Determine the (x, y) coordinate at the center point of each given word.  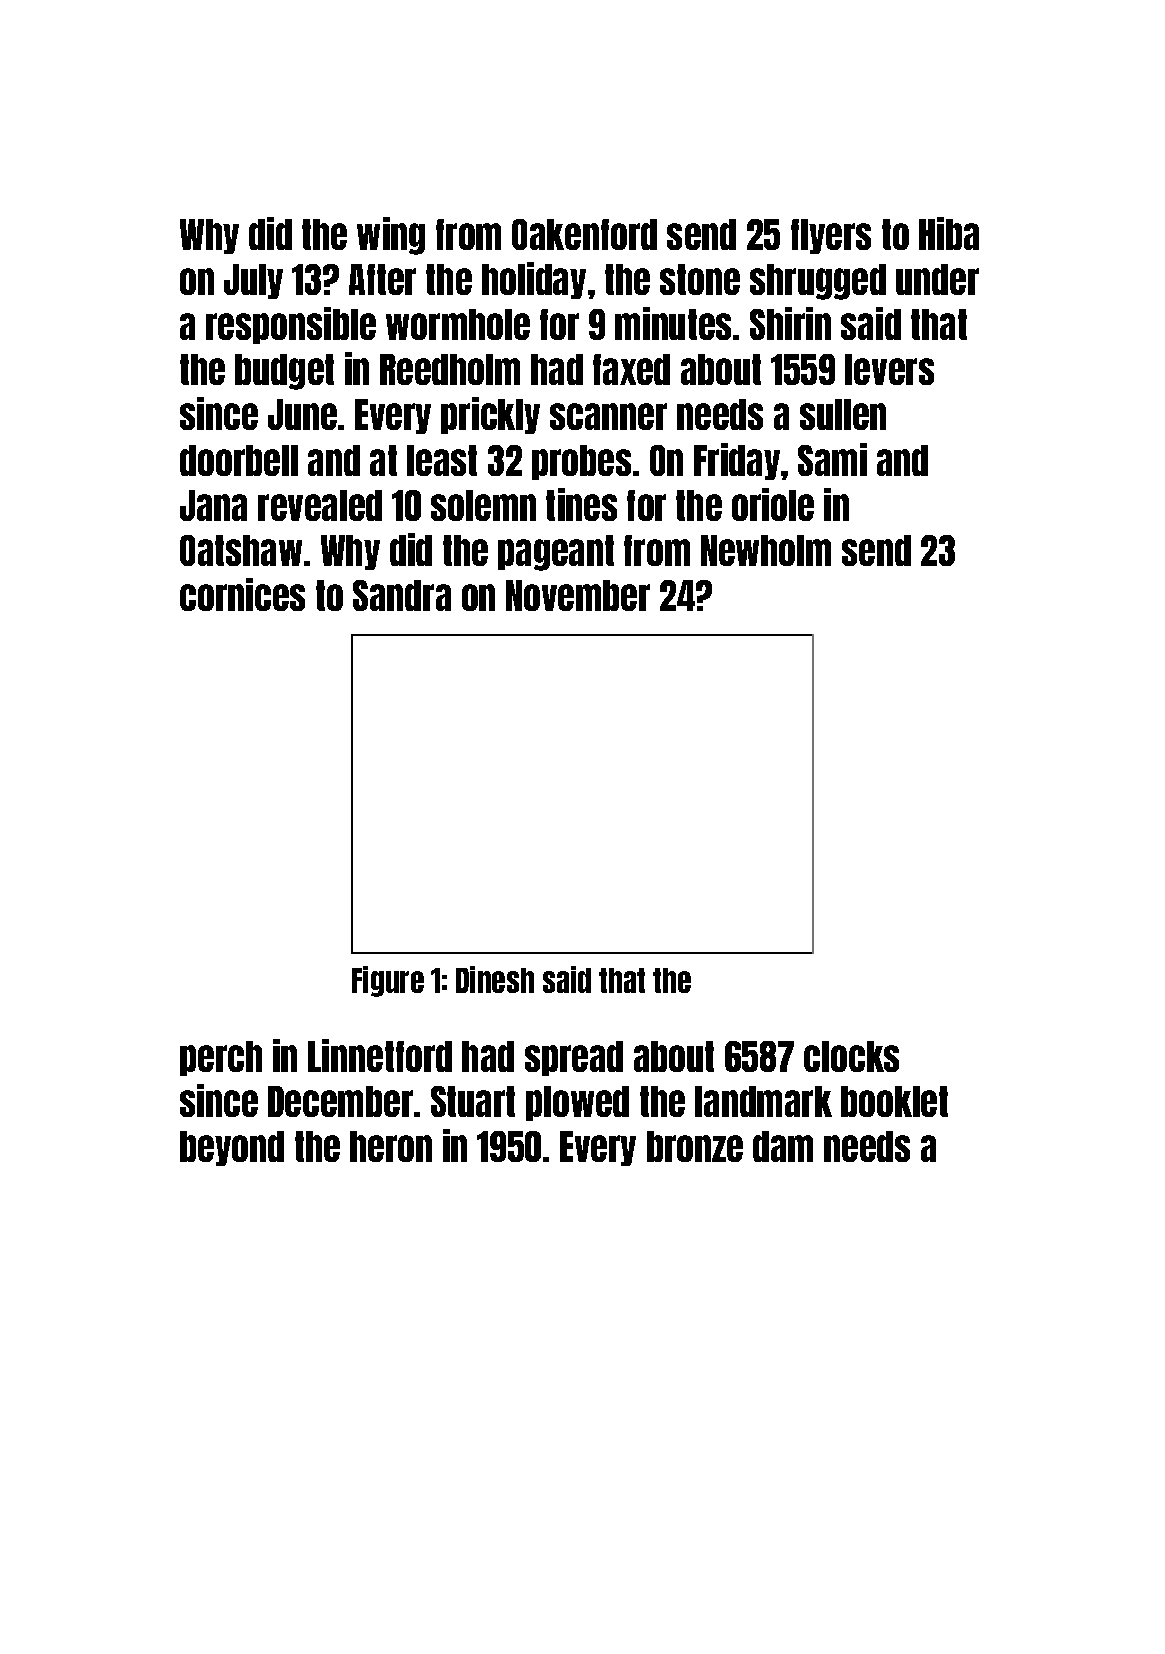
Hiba (949, 233)
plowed (577, 1103)
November (578, 595)
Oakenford (584, 234)
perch (221, 1058)
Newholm (766, 550)
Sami (832, 459)
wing (391, 236)
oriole (773, 504)
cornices (242, 594)
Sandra (402, 595)
